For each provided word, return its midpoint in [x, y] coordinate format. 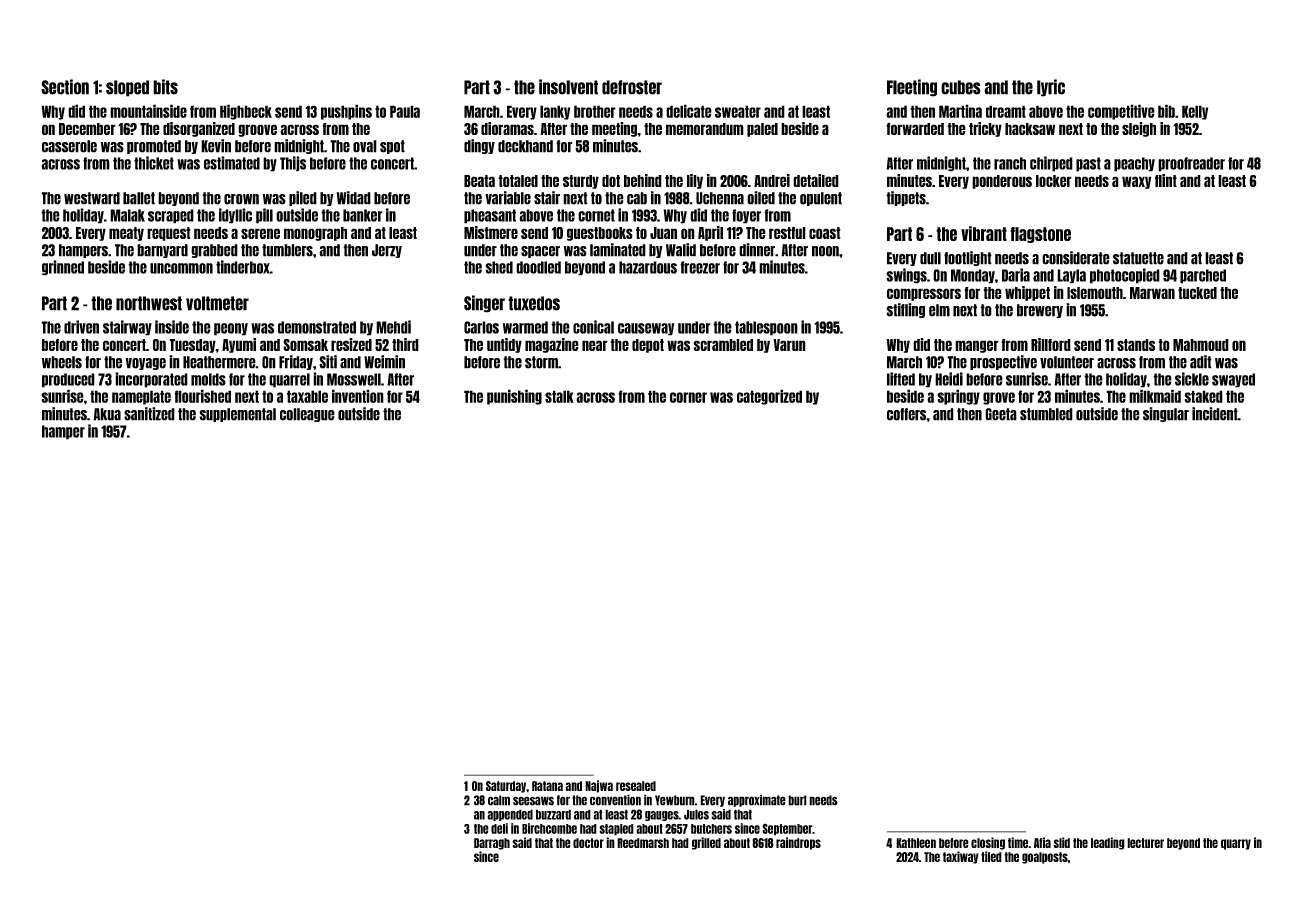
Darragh [492, 844]
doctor [588, 843]
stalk [559, 396]
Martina [960, 111]
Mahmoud [1201, 345]
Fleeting [912, 88]
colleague [307, 415]
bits [165, 87]
